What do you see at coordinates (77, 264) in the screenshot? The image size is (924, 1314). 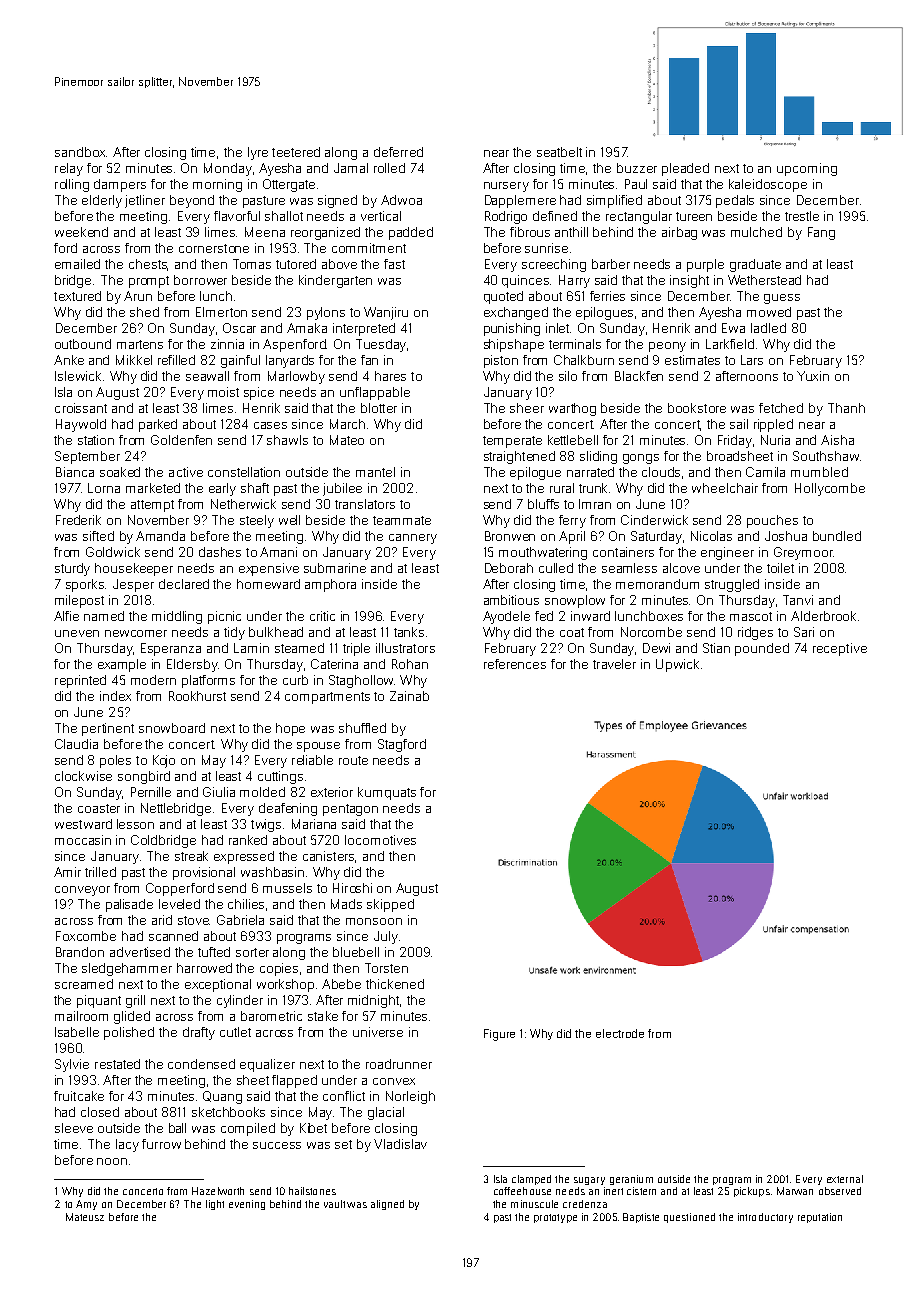 I see `emailed` at bounding box center [77, 264].
